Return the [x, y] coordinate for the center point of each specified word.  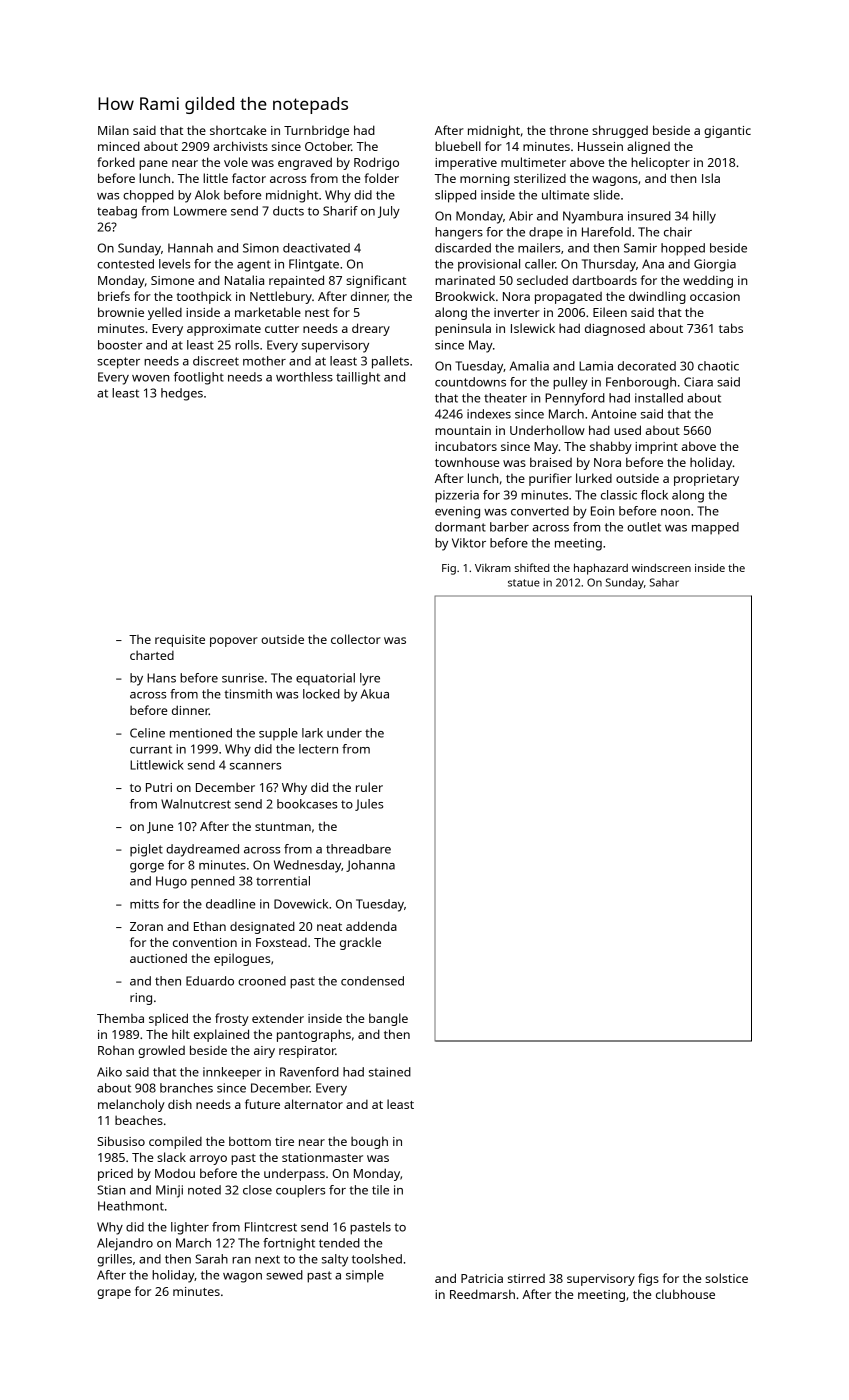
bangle [388, 1019]
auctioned [158, 958]
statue [524, 583]
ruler [369, 787]
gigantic [727, 132]
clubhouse [685, 1294]
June [160, 828]
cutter [282, 329]
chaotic [718, 366]
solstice [726, 1278]
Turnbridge [316, 131]
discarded [463, 248]
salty [335, 1260]
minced [119, 146]
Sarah [211, 1259]
